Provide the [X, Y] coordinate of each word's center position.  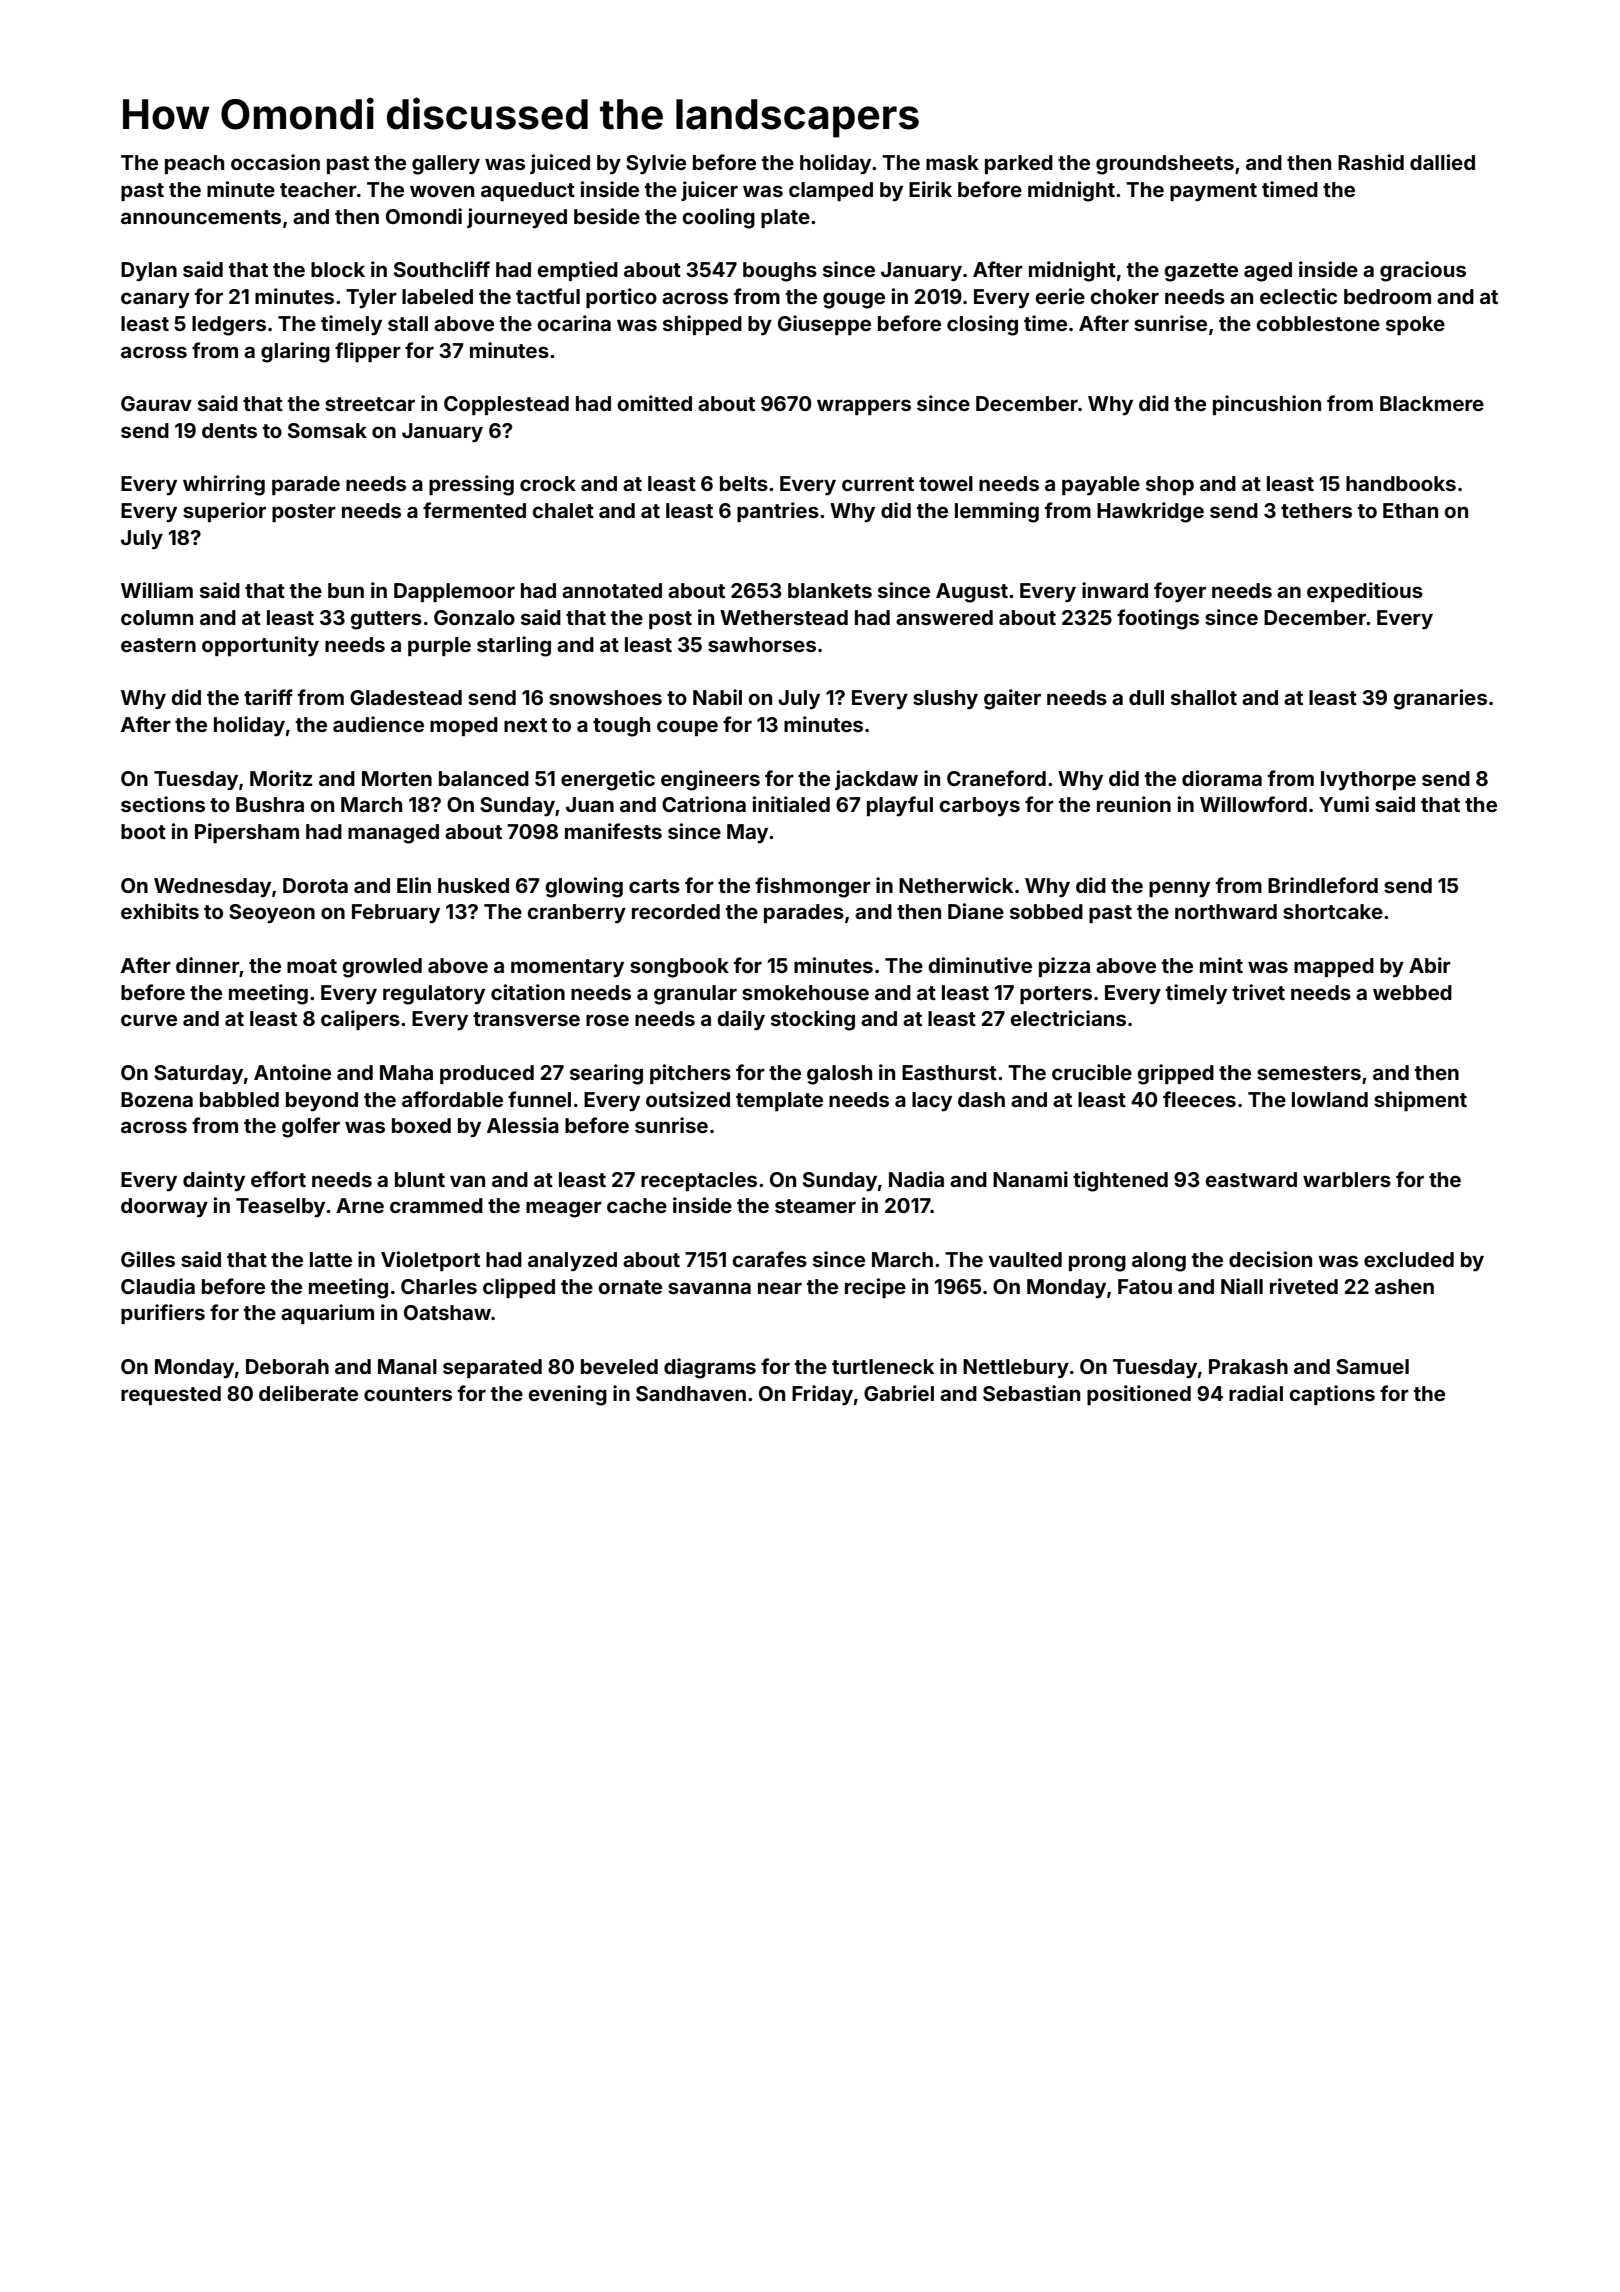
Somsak [327, 430]
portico [621, 298]
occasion [275, 162]
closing [982, 325]
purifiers [163, 1314]
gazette [1201, 272]
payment [1213, 192]
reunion [1134, 804]
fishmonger [813, 887]
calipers [360, 1020]
